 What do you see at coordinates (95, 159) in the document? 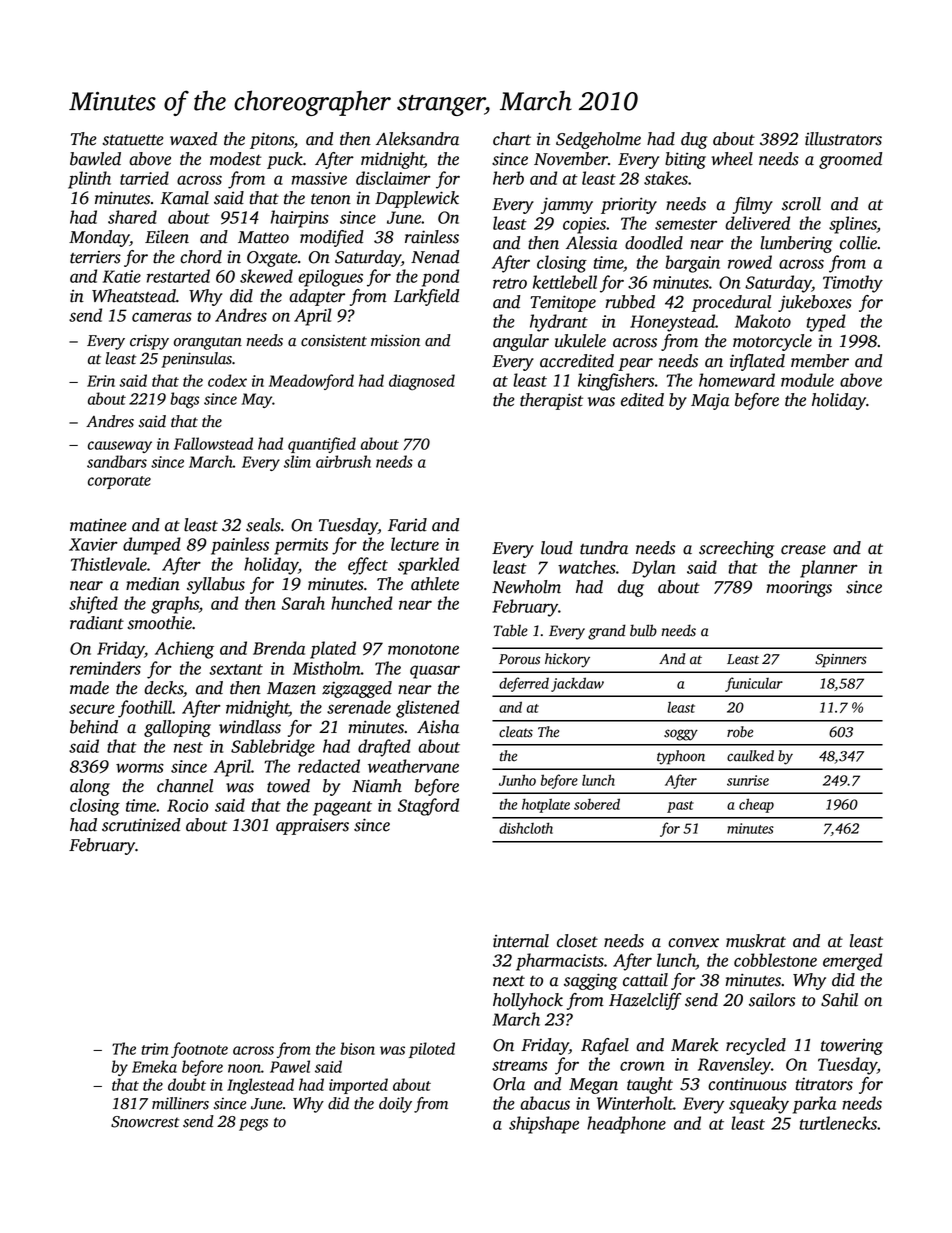
I see `bawled` at bounding box center [95, 159].
